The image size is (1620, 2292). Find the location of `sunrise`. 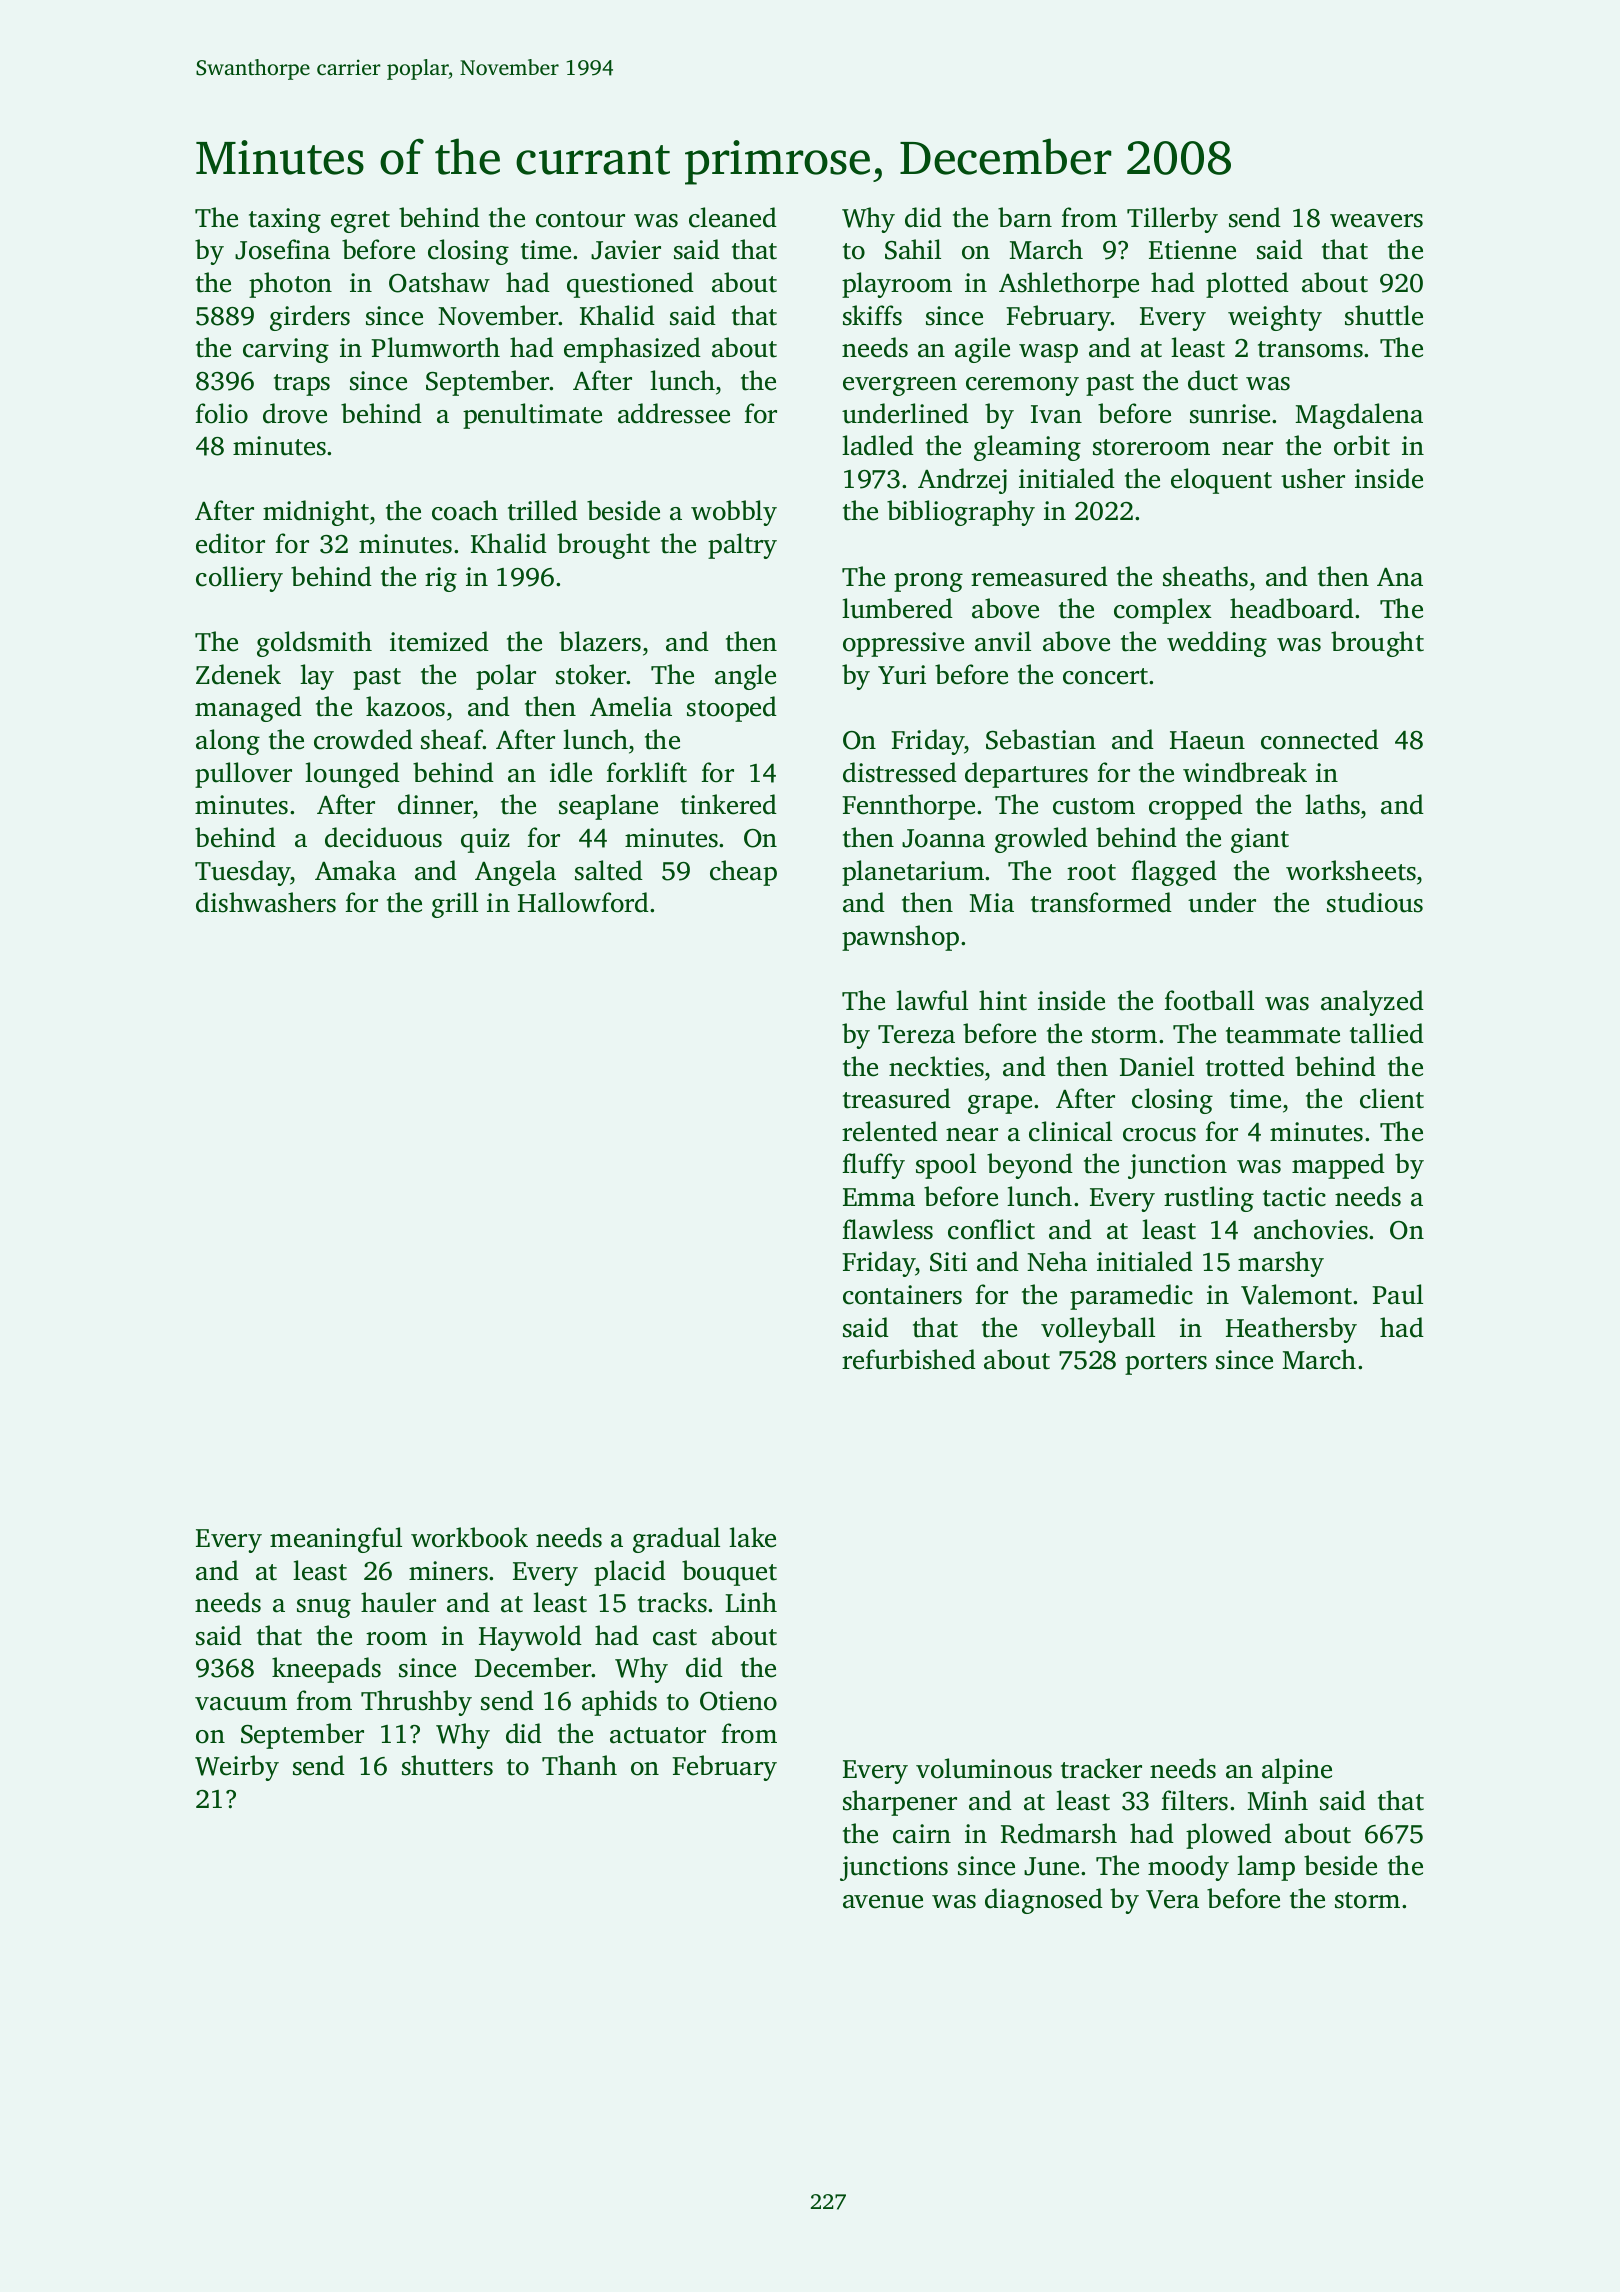

sunrise is located at coordinates (1230, 414).
